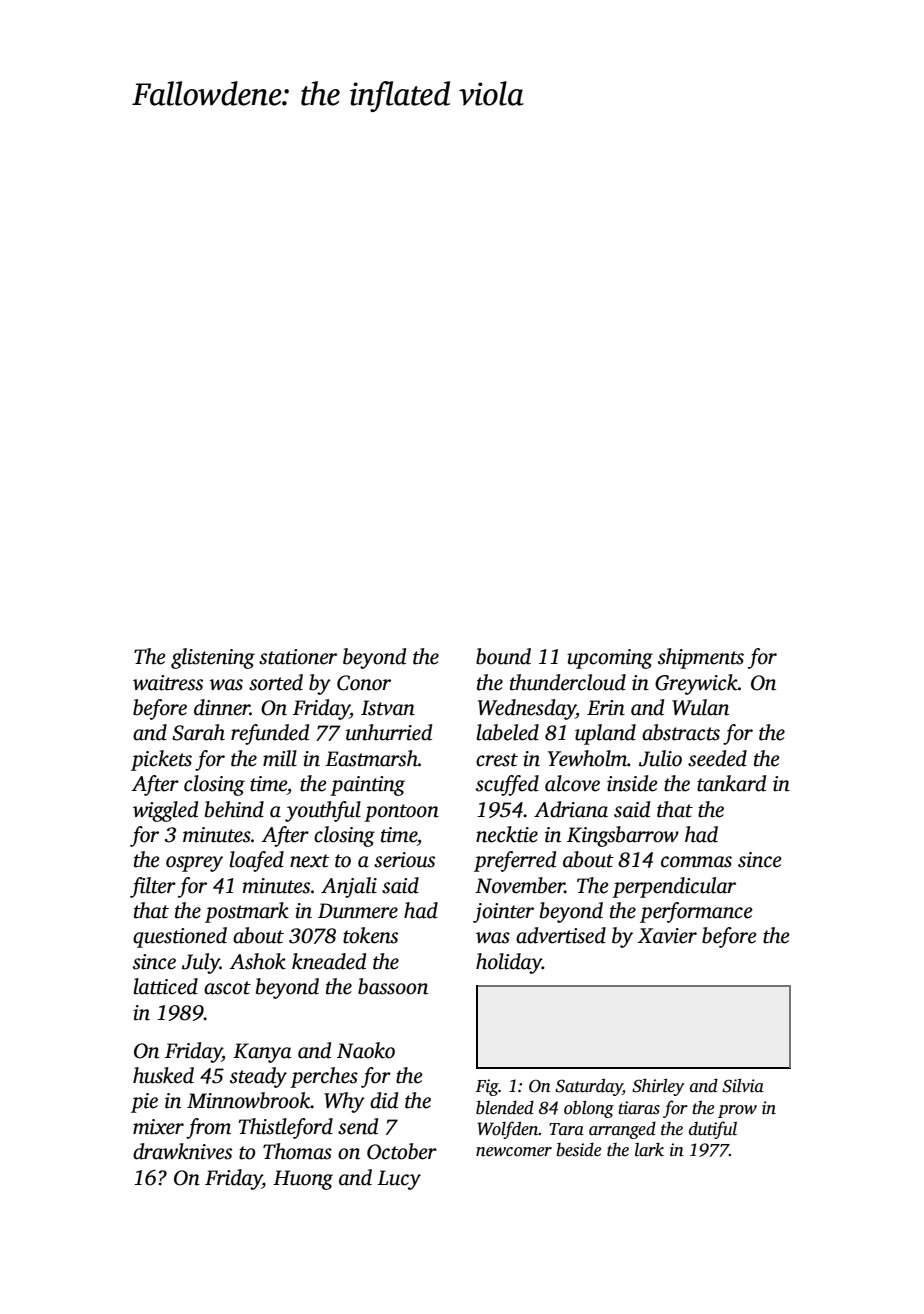  I want to click on Xavier, so click(667, 936).
